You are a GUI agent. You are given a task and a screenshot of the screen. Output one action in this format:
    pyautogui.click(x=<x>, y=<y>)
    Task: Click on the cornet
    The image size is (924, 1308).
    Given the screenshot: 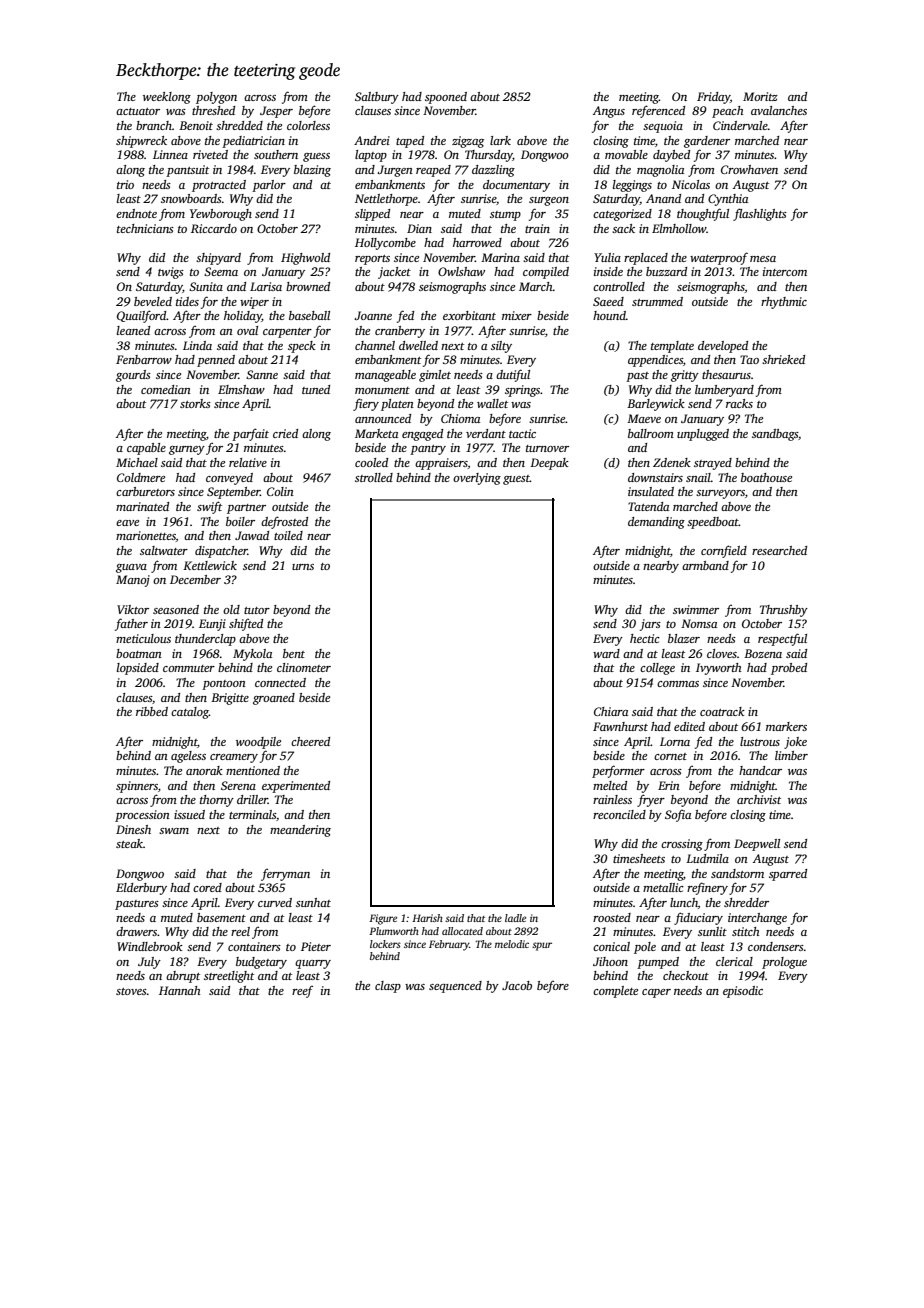 What is the action you would take?
    pyautogui.click(x=670, y=756)
